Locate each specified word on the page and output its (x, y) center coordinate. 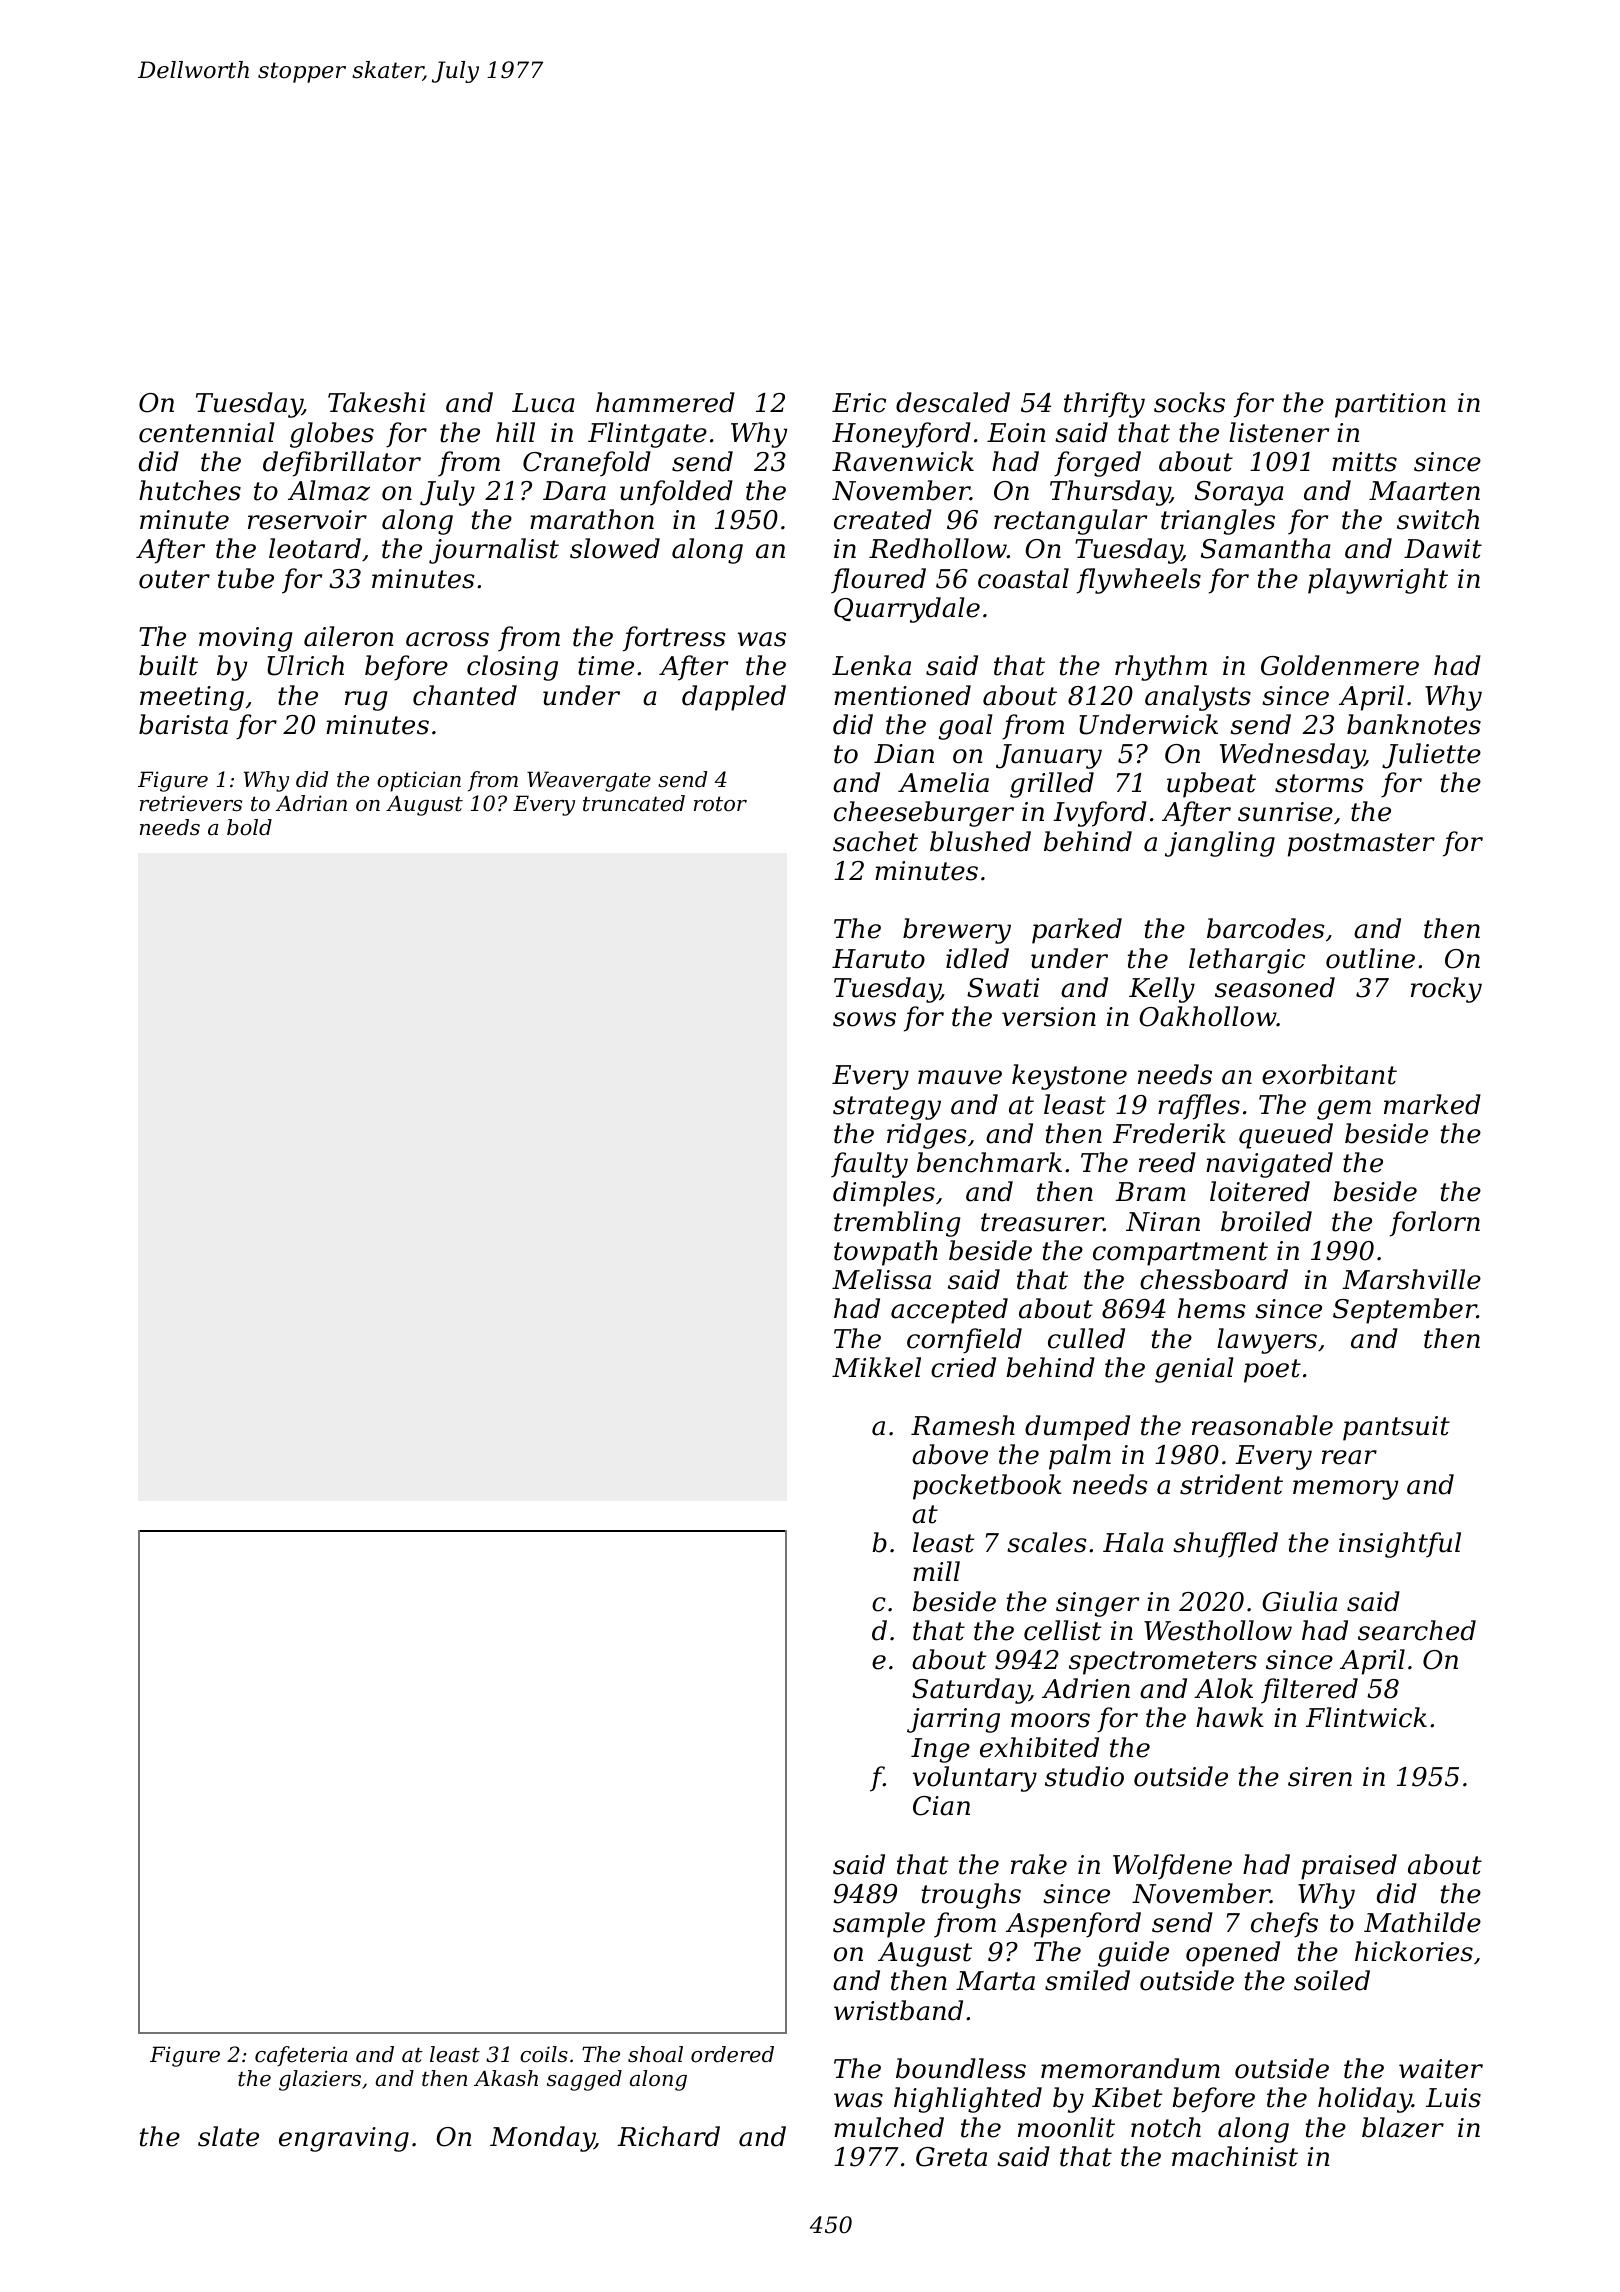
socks (1189, 402)
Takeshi (377, 402)
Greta (951, 2157)
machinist (1235, 2156)
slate (228, 2136)
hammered (665, 402)
